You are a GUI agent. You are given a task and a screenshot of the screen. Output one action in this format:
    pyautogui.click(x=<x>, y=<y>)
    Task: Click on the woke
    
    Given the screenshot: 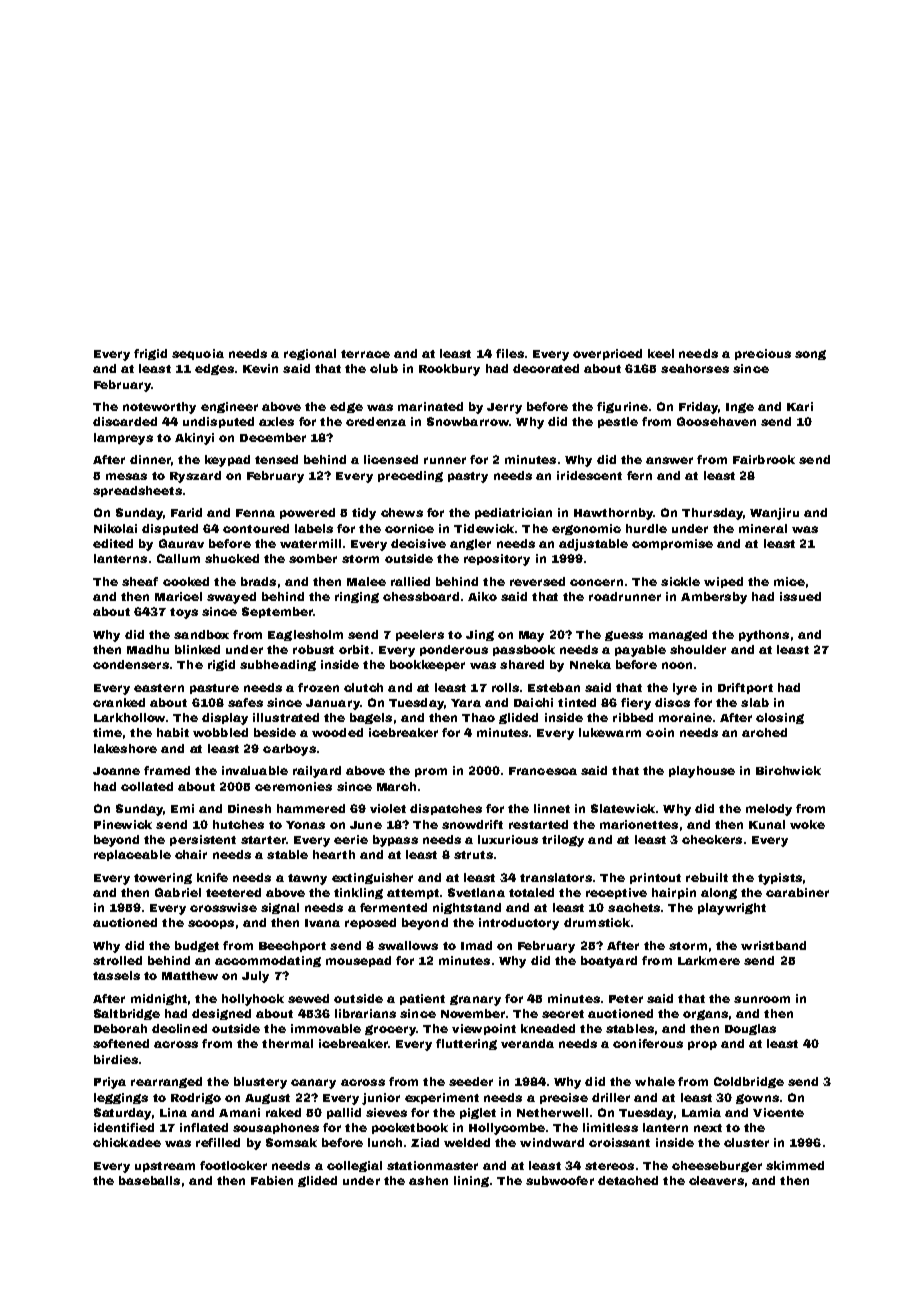 What is the action you would take?
    pyautogui.click(x=807, y=824)
